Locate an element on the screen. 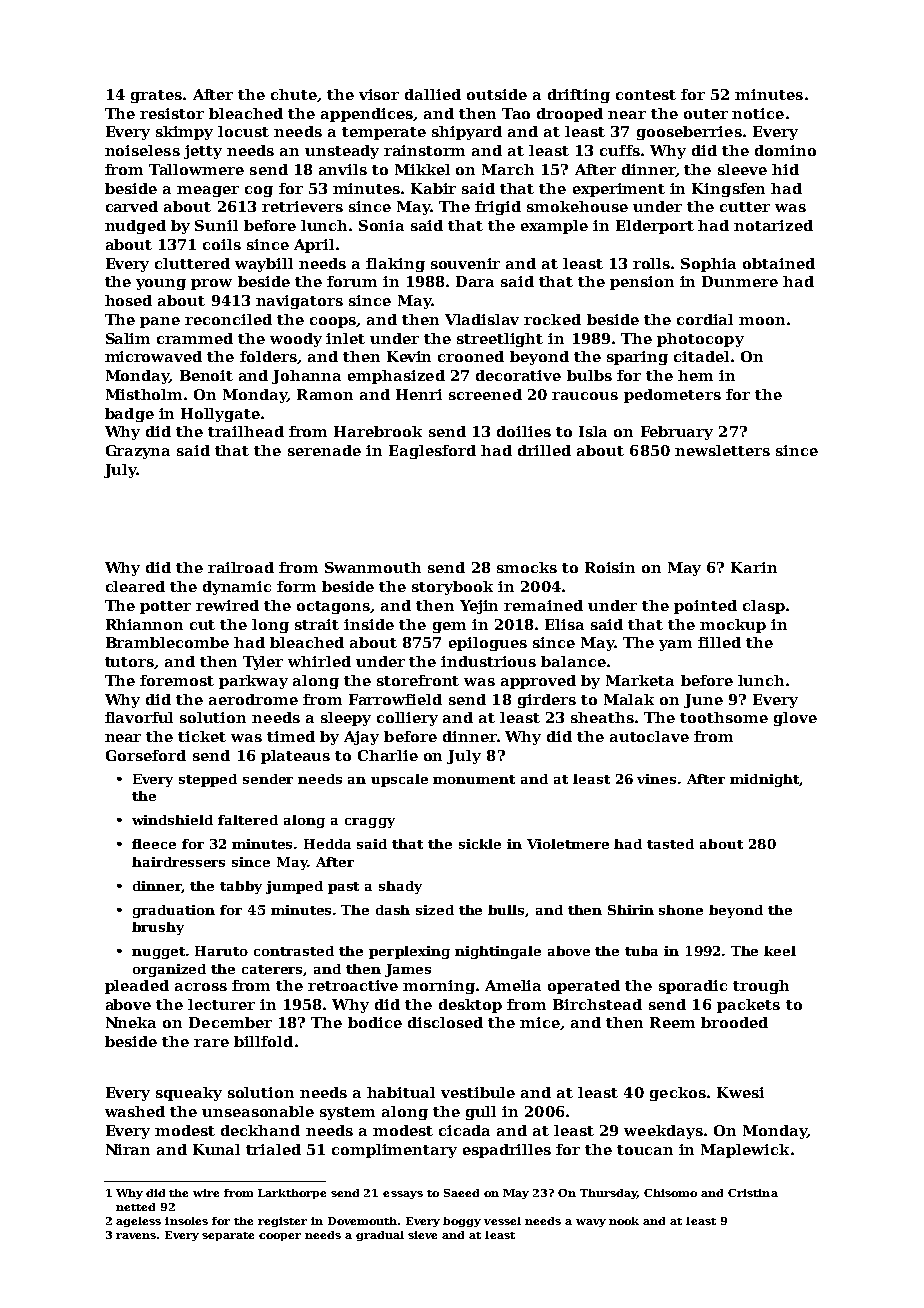  Dara is located at coordinates (475, 281).
